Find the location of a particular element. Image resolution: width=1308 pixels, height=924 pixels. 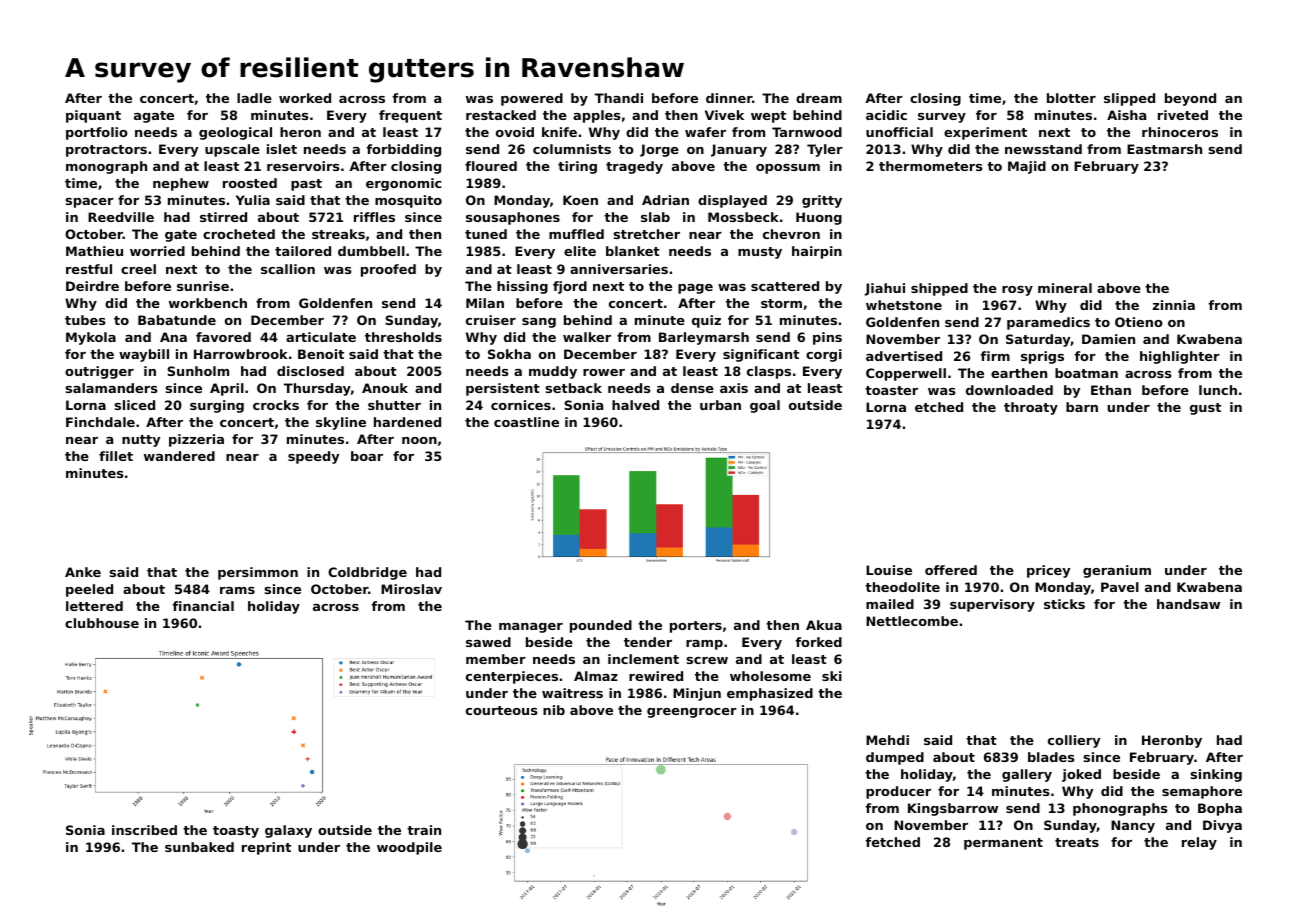

blotter is located at coordinates (1071, 98).
